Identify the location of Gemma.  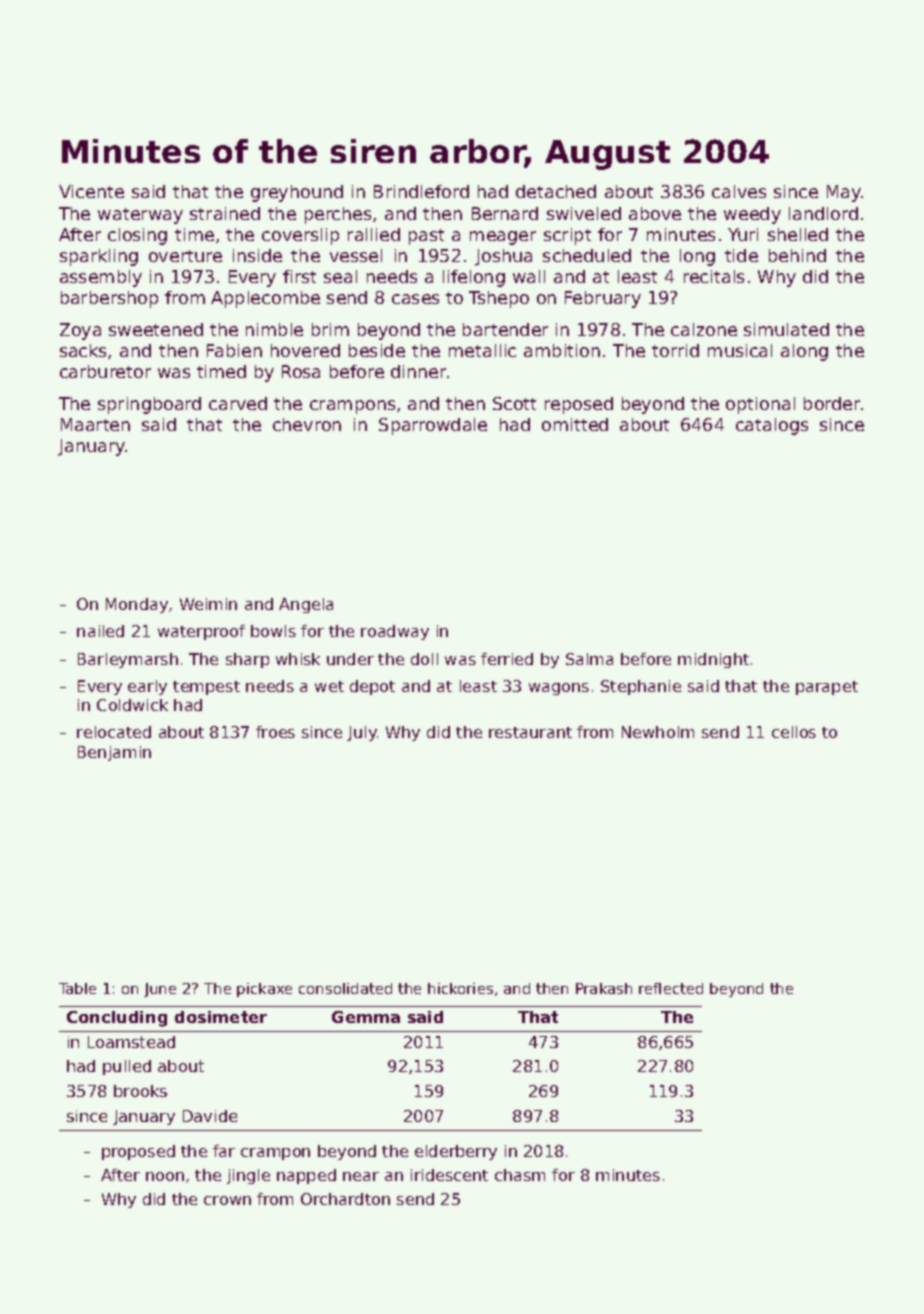
(366, 1017).
